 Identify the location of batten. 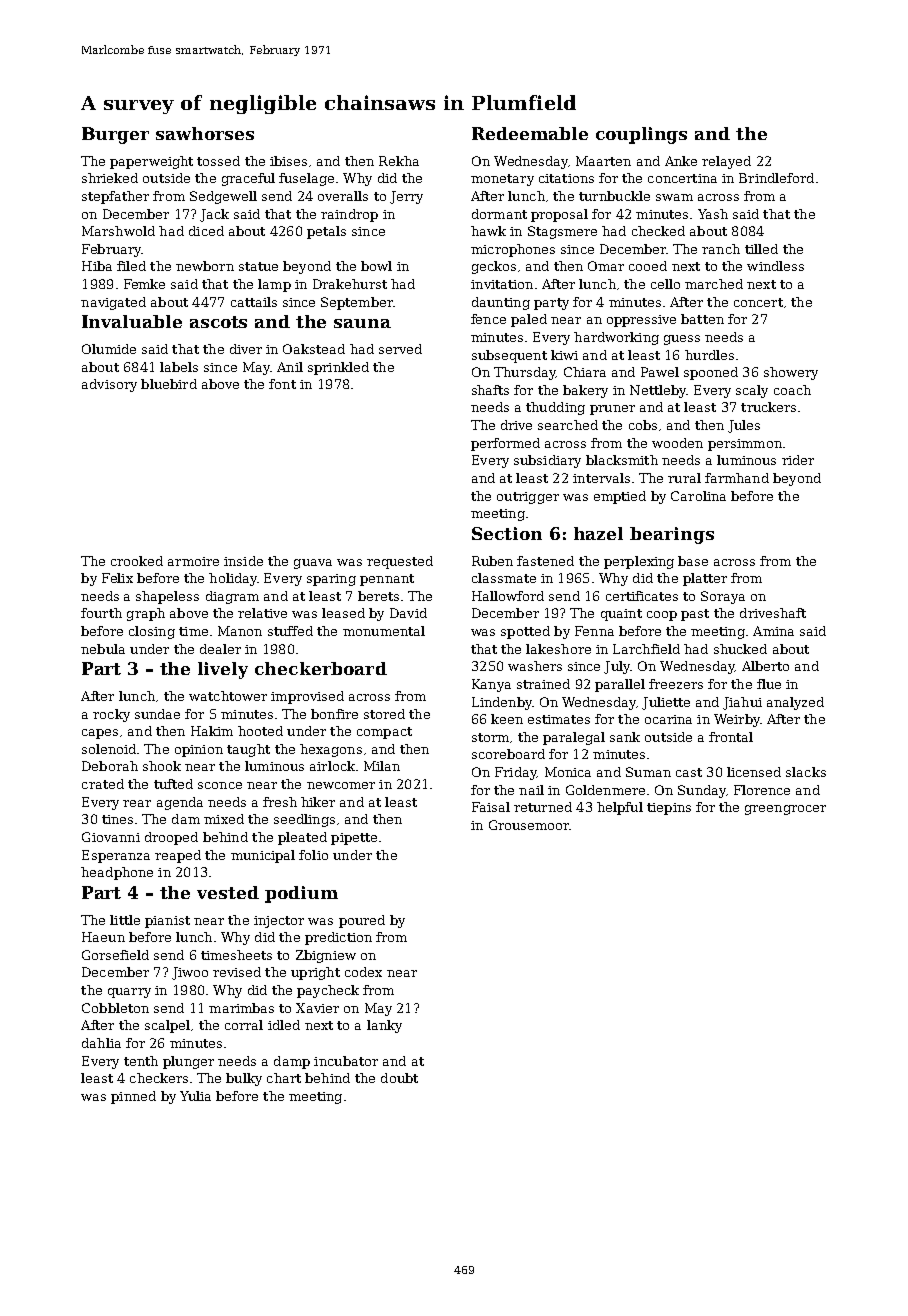
(702, 319).
